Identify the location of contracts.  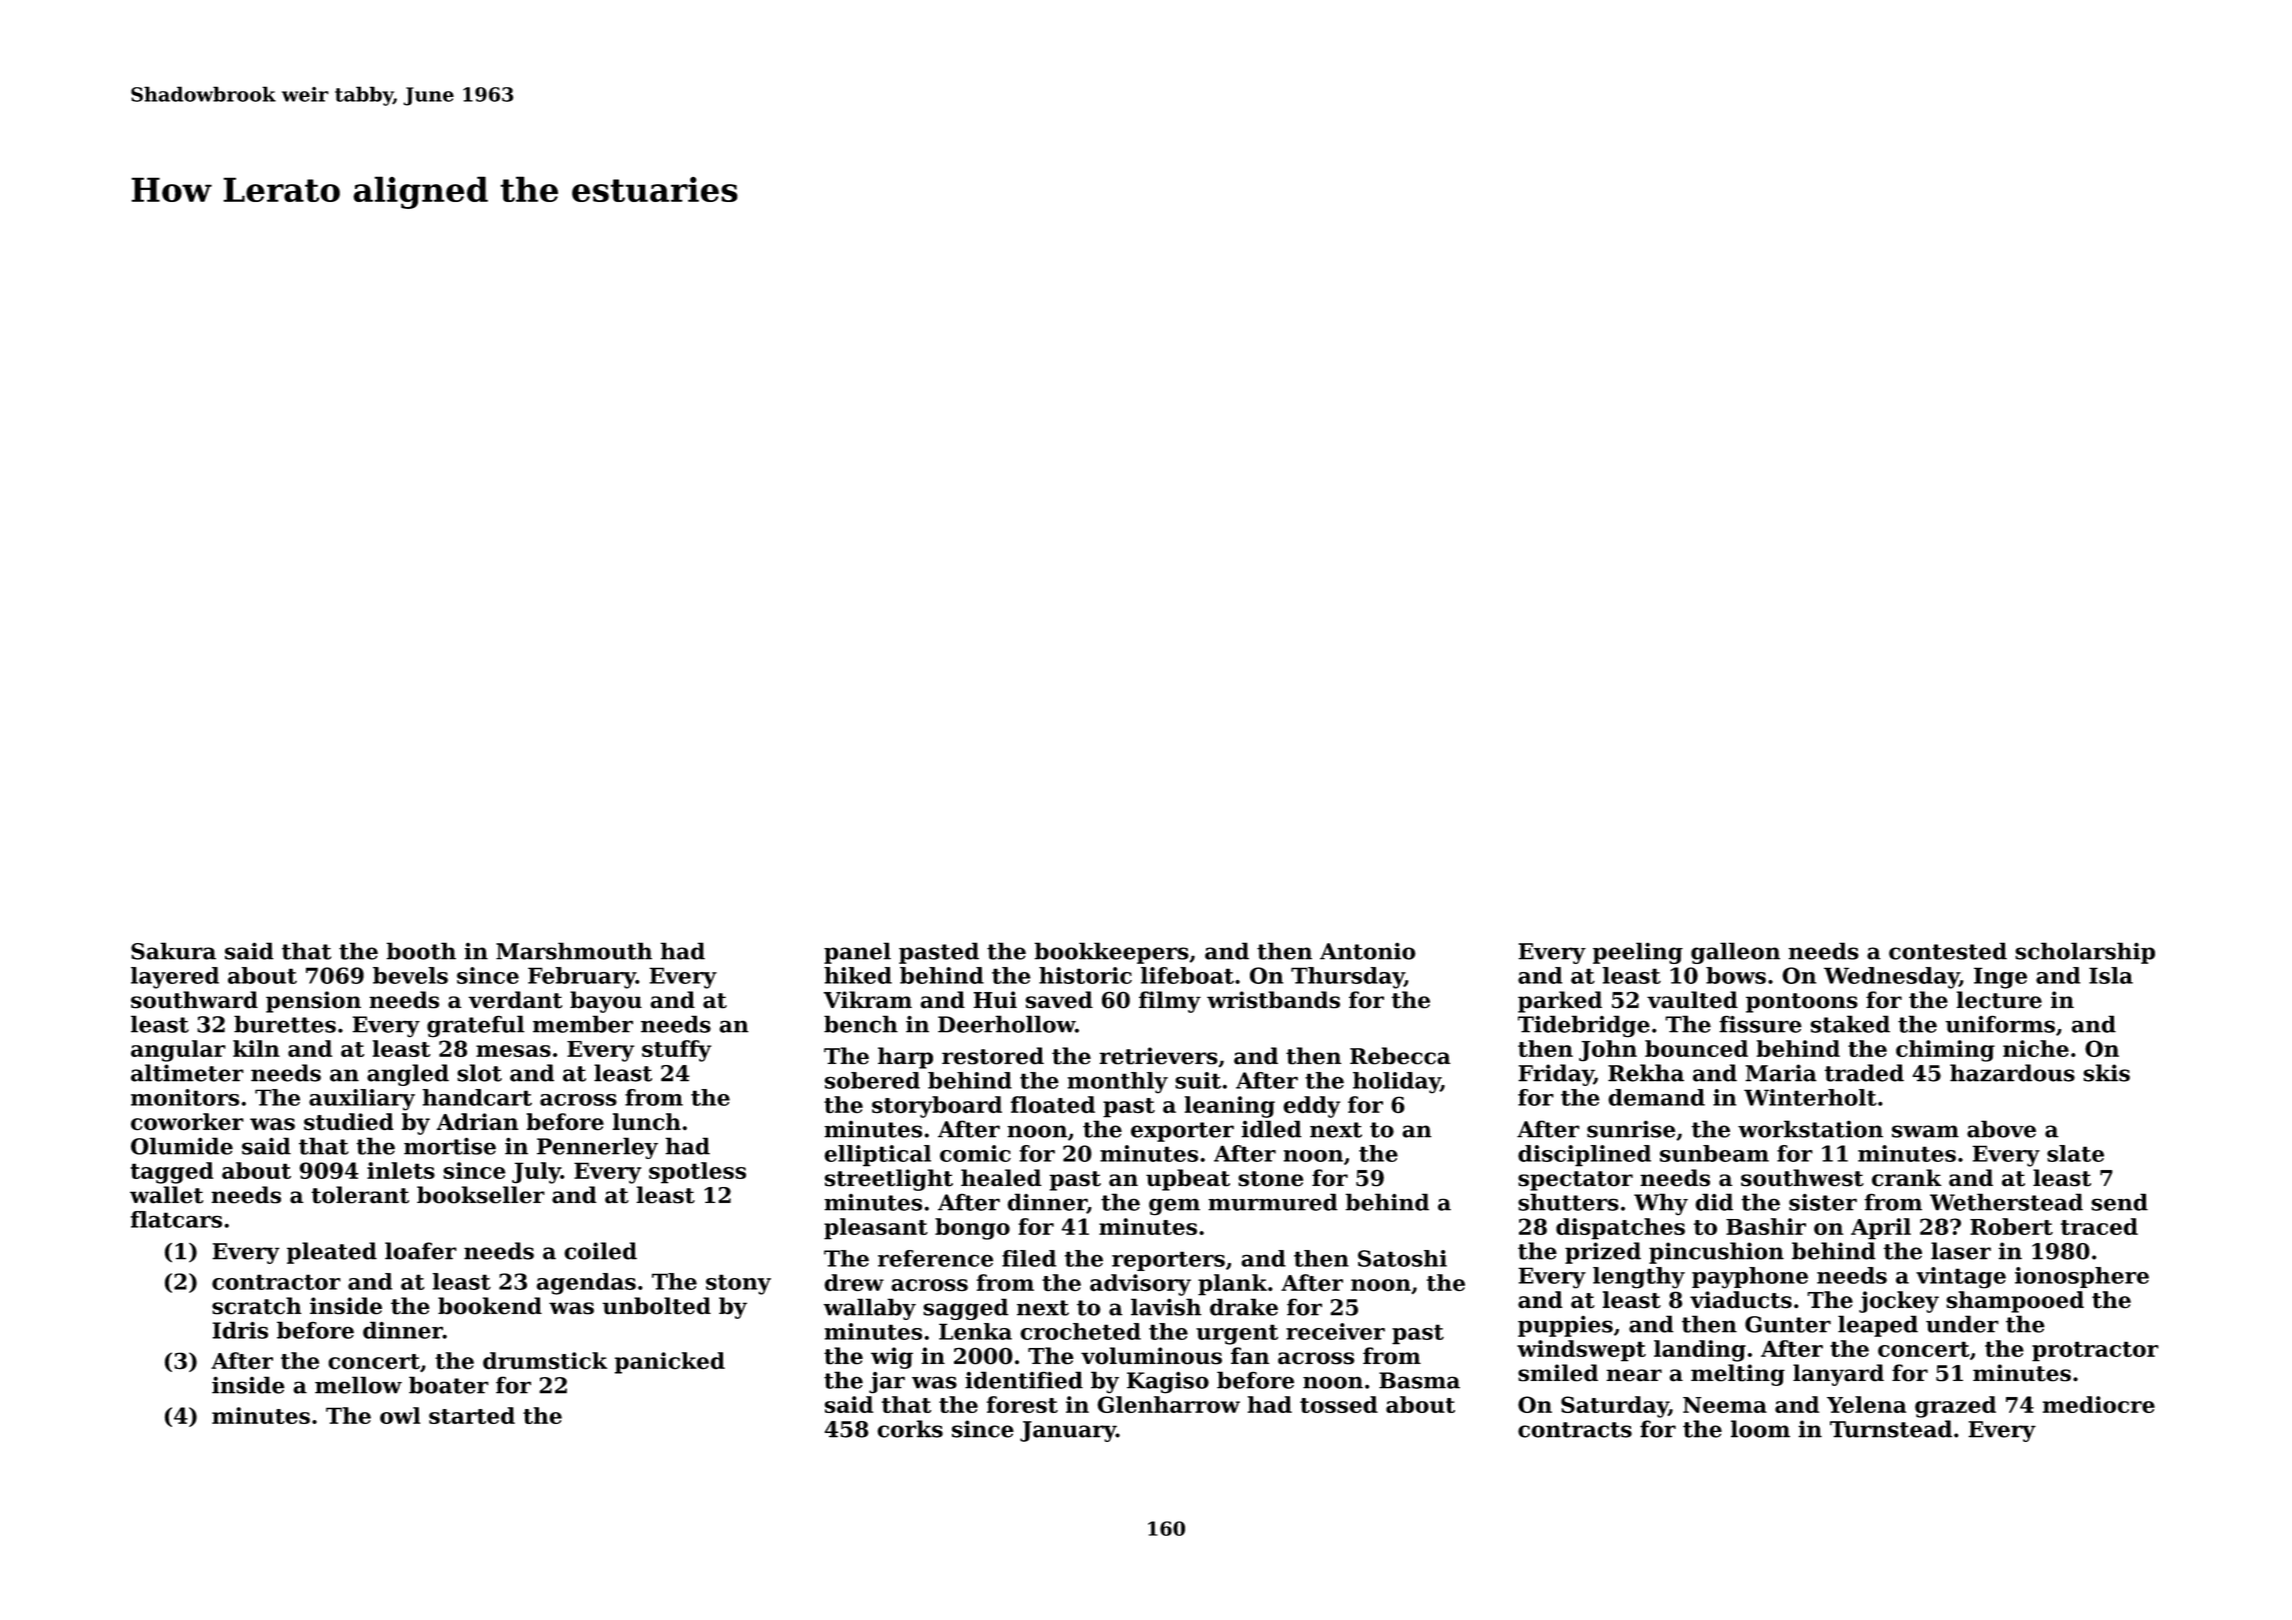
(1575, 1430).
